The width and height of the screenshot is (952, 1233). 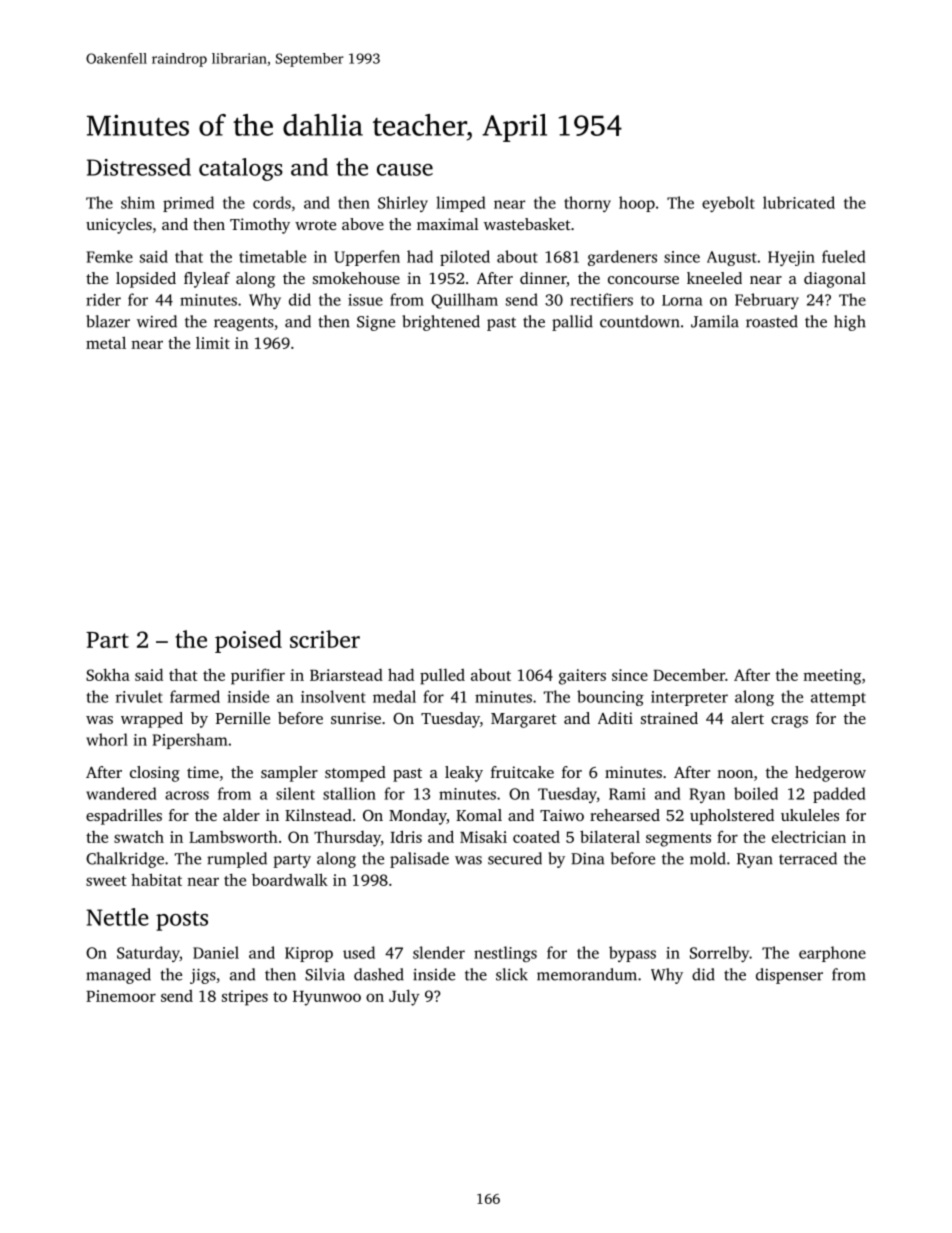 I want to click on leaky, so click(x=464, y=774).
